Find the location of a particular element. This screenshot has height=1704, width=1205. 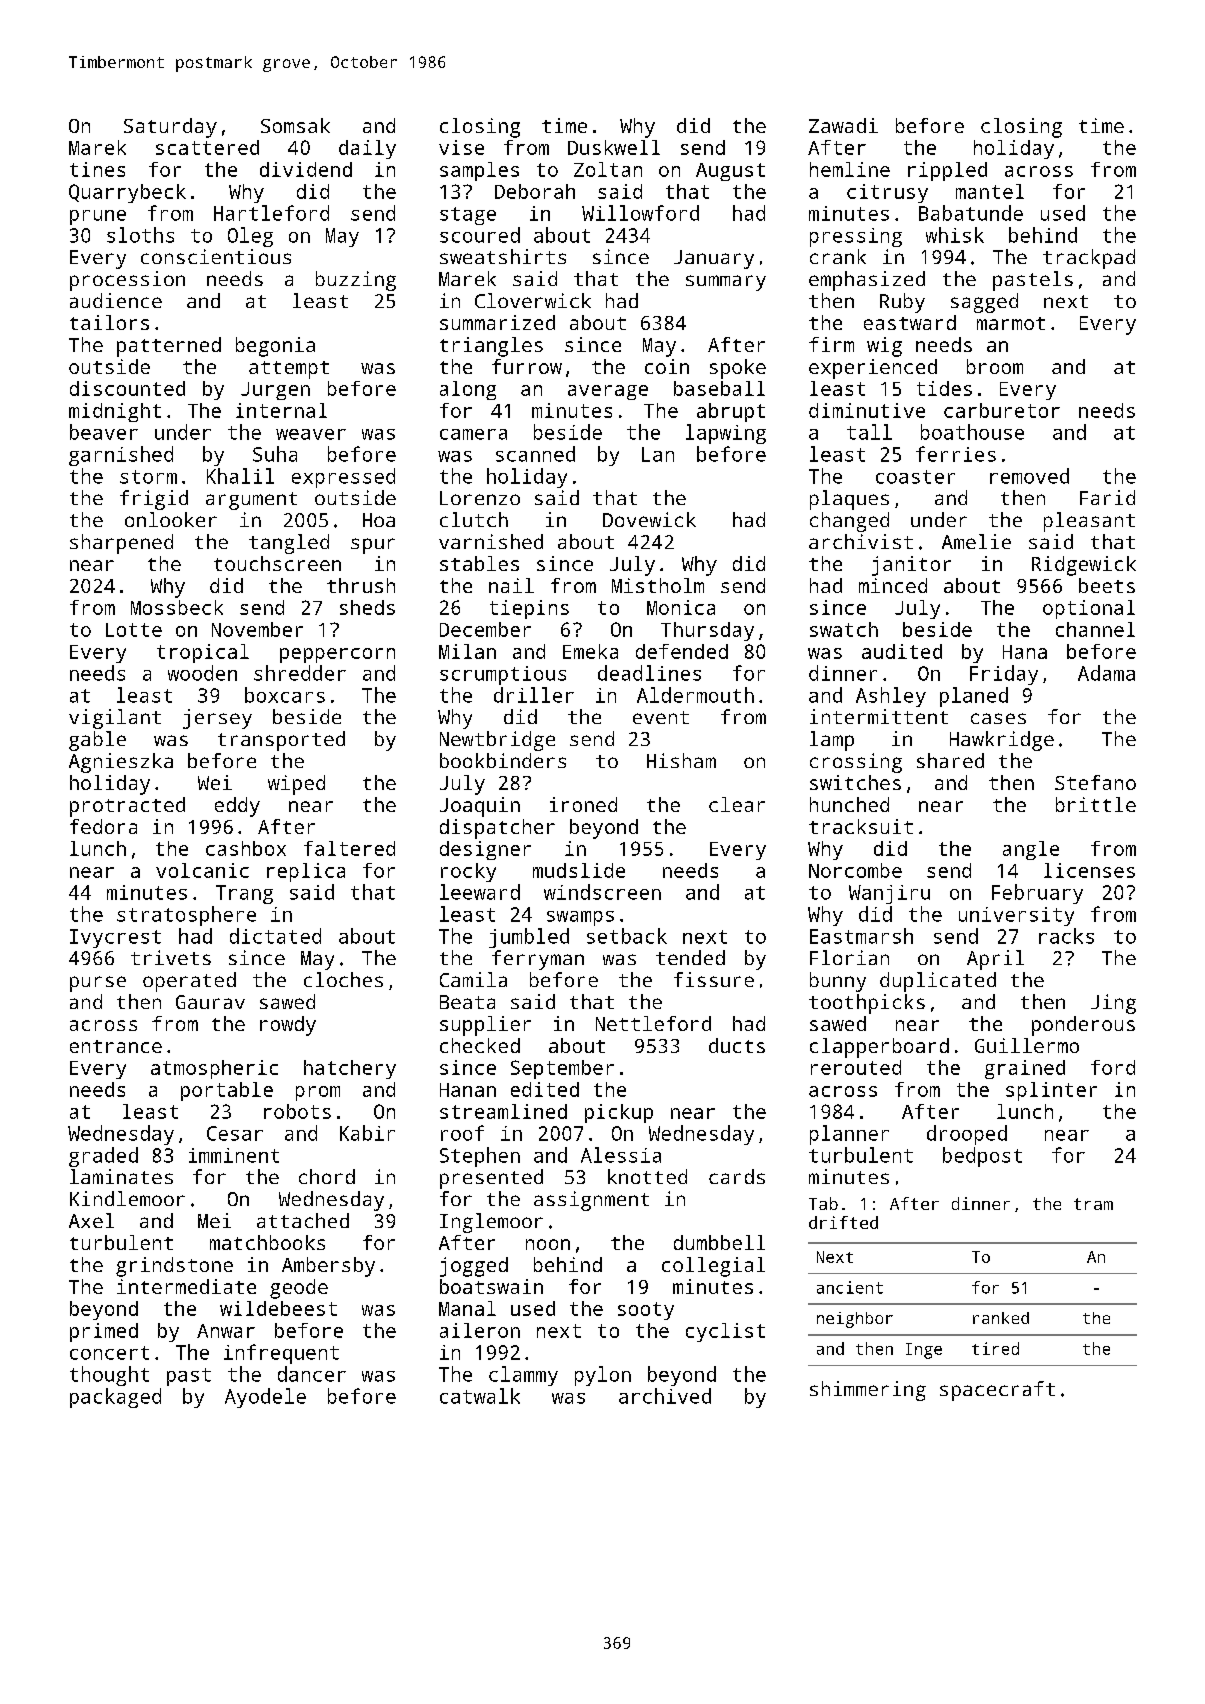

Friday is located at coordinates (1004, 675).
